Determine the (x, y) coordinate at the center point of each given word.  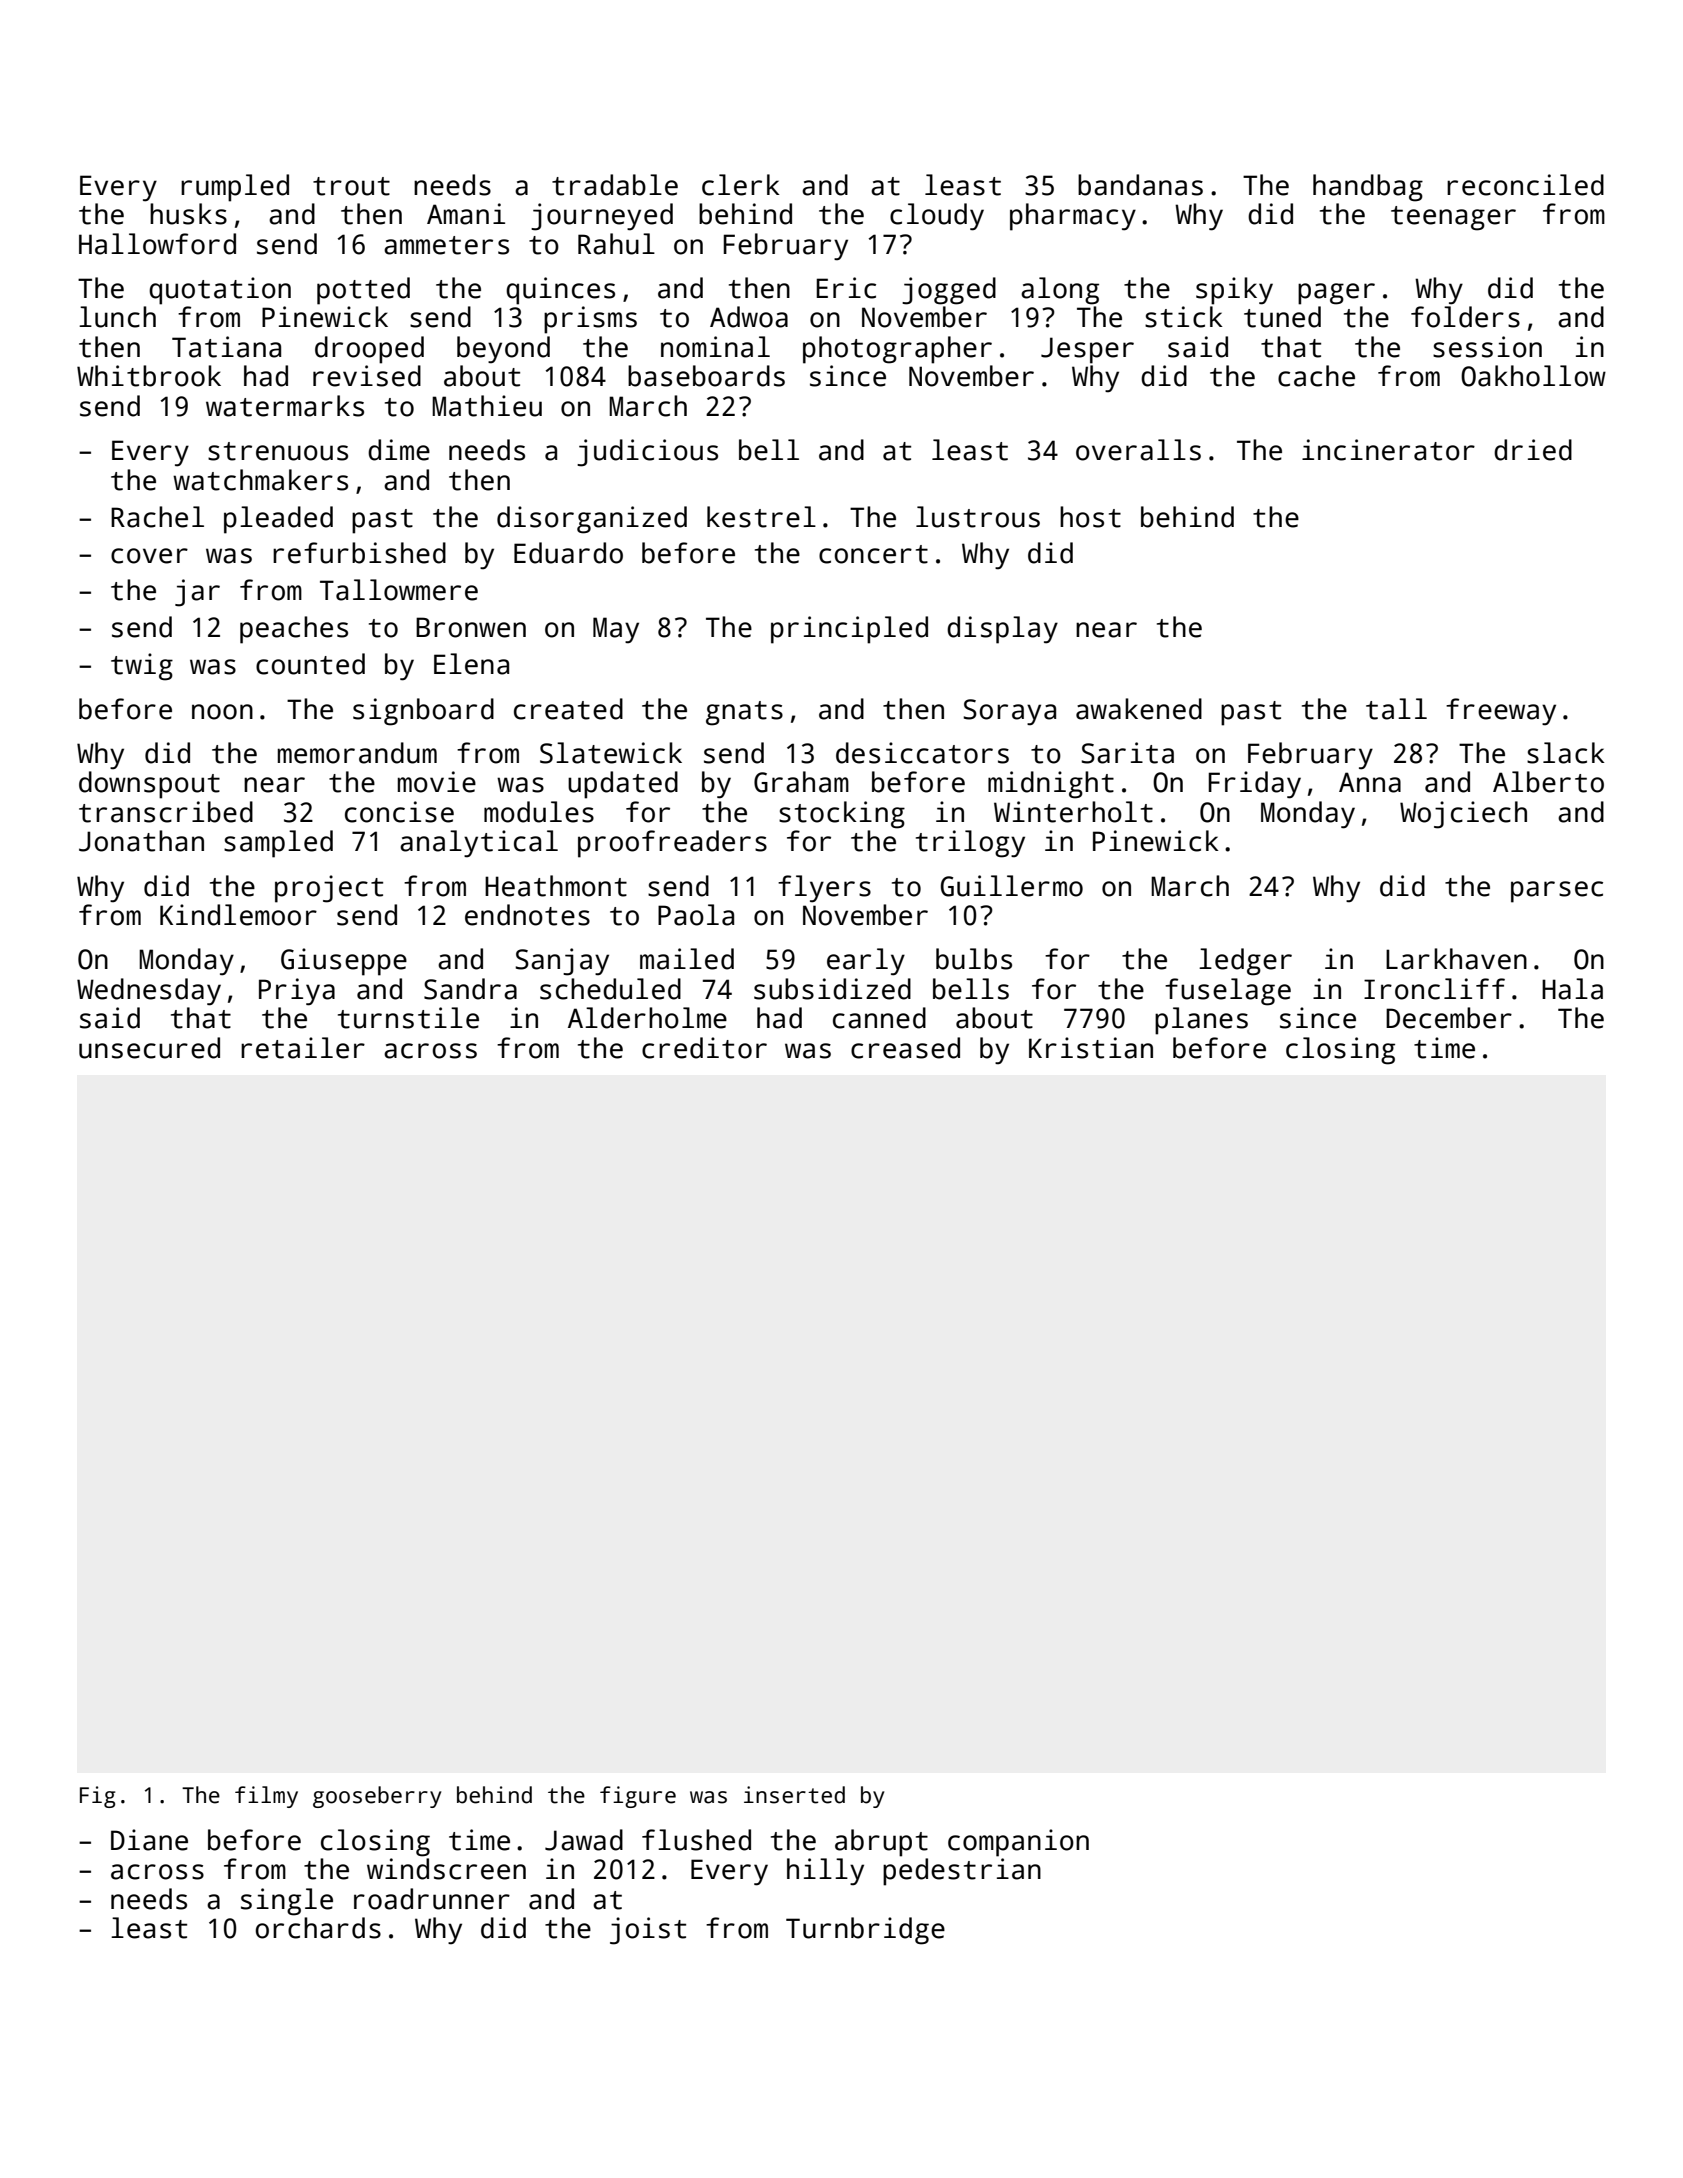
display (1002, 630)
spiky (1234, 291)
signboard (423, 712)
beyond (503, 350)
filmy (266, 1797)
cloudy (937, 217)
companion (1018, 1843)
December (1449, 1018)
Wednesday (149, 992)
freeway (1501, 712)
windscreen (446, 1869)
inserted (794, 1795)
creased (905, 1048)
